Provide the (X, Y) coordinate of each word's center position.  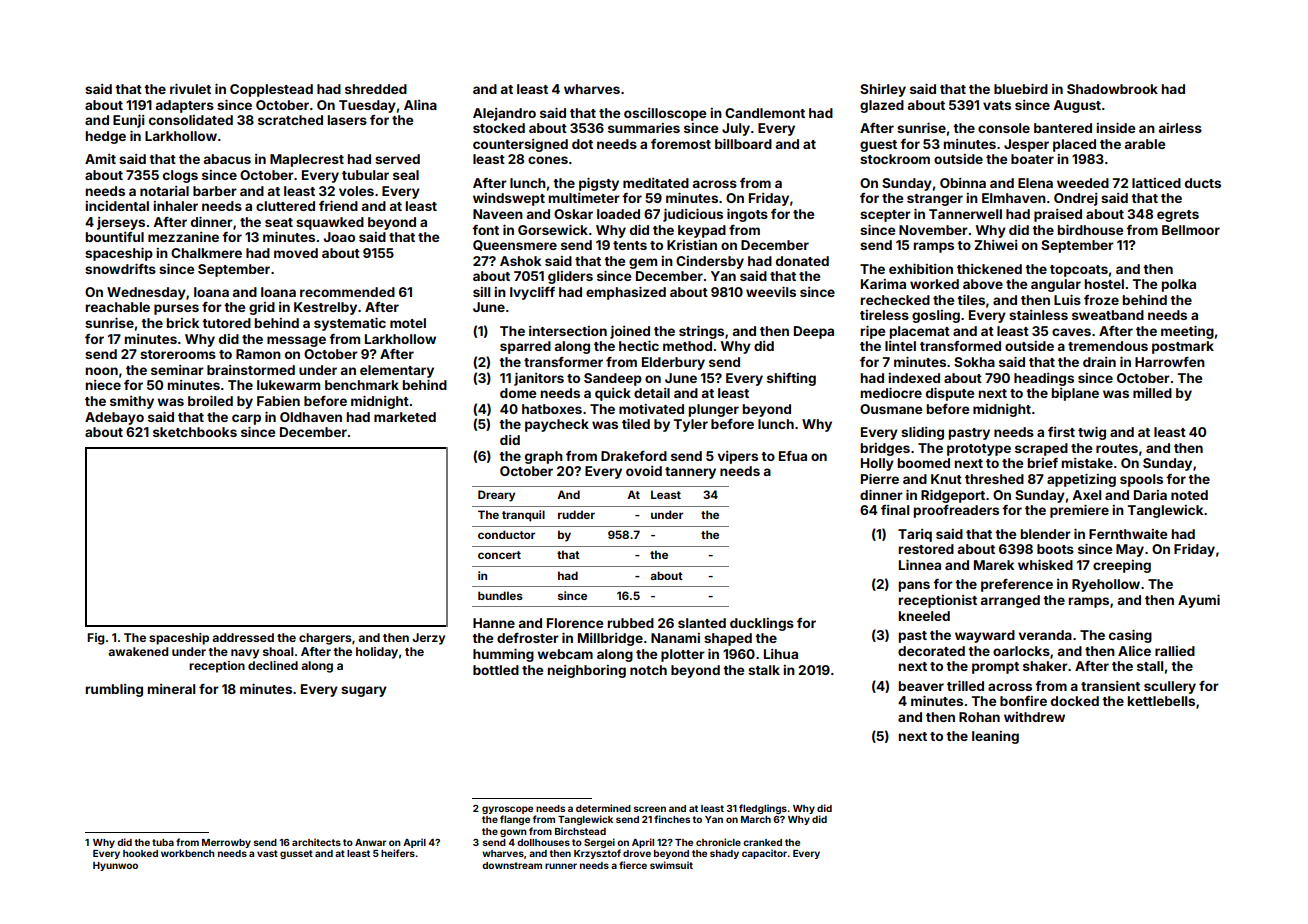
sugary (364, 691)
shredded (376, 89)
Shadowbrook (1112, 89)
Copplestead (271, 90)
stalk (764, 670)
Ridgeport (953, 496)
